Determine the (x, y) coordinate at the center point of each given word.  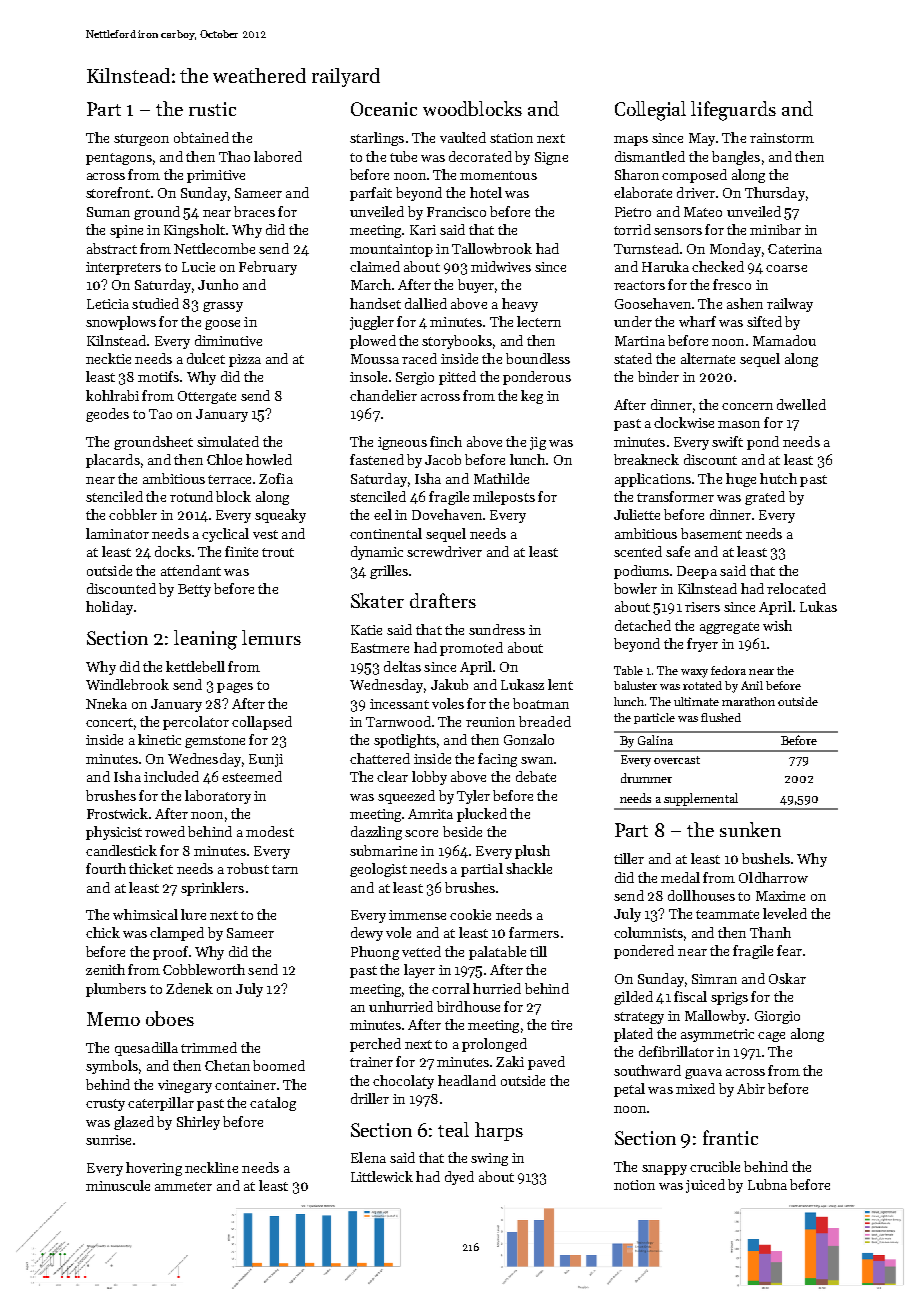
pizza (245, 360)
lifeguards (733, 111)
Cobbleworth (204, 969)
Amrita (430, 814)
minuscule (118, 1185)
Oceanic (384, 109)
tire (561, 1025)
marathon (748, 701)
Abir (751, 1088)
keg (532, 397)
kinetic (159, 739)
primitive (216, 176)
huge (741, 480)
